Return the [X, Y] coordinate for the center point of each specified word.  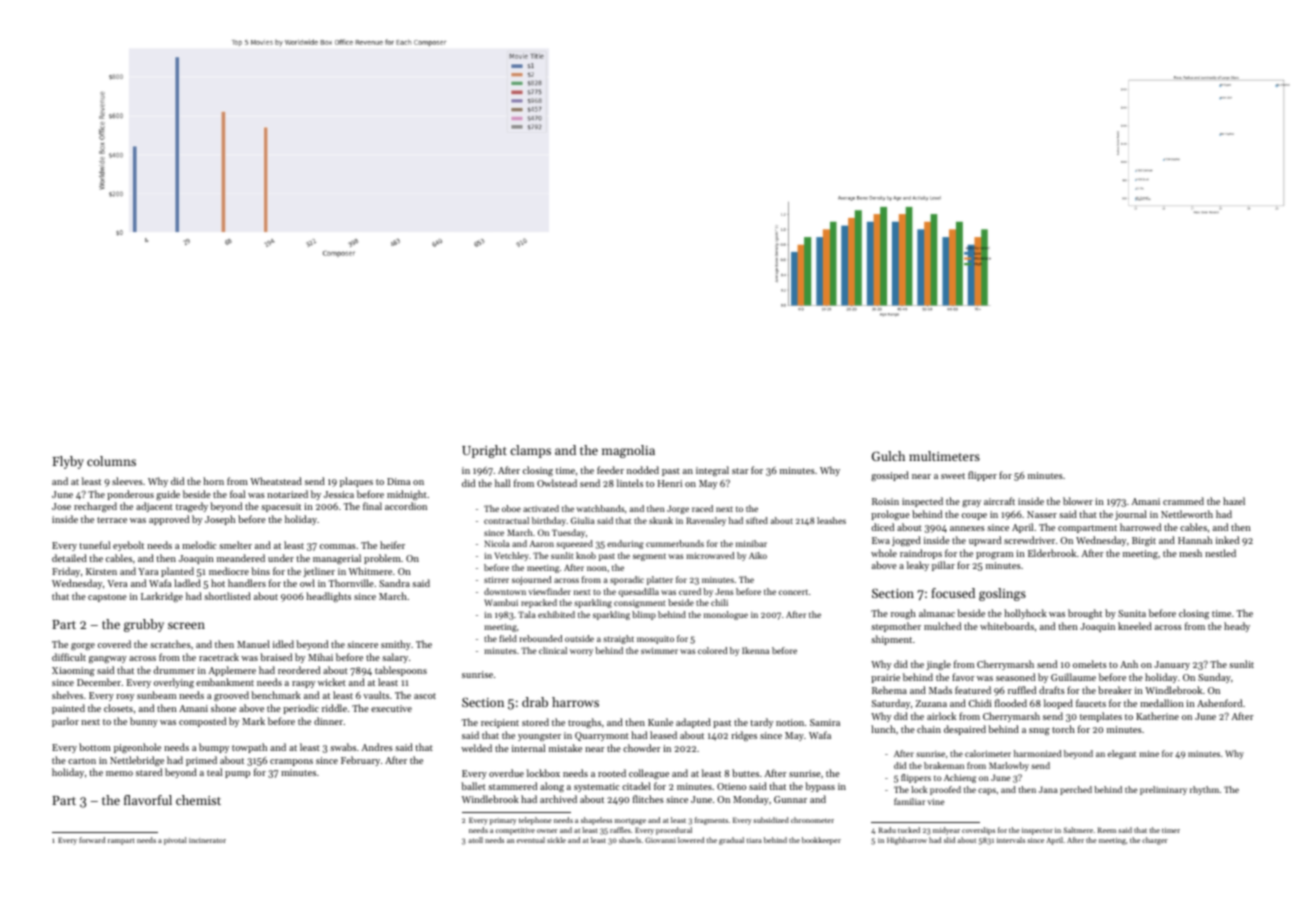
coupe [974, 516]
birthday [549, 521]
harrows [575, 702]
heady [1237, 627]
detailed [69, 558]
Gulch [888, 456]
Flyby [68, 462]
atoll [476, 840]
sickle [556, 840]
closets [118, 708]
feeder [610, 470]
